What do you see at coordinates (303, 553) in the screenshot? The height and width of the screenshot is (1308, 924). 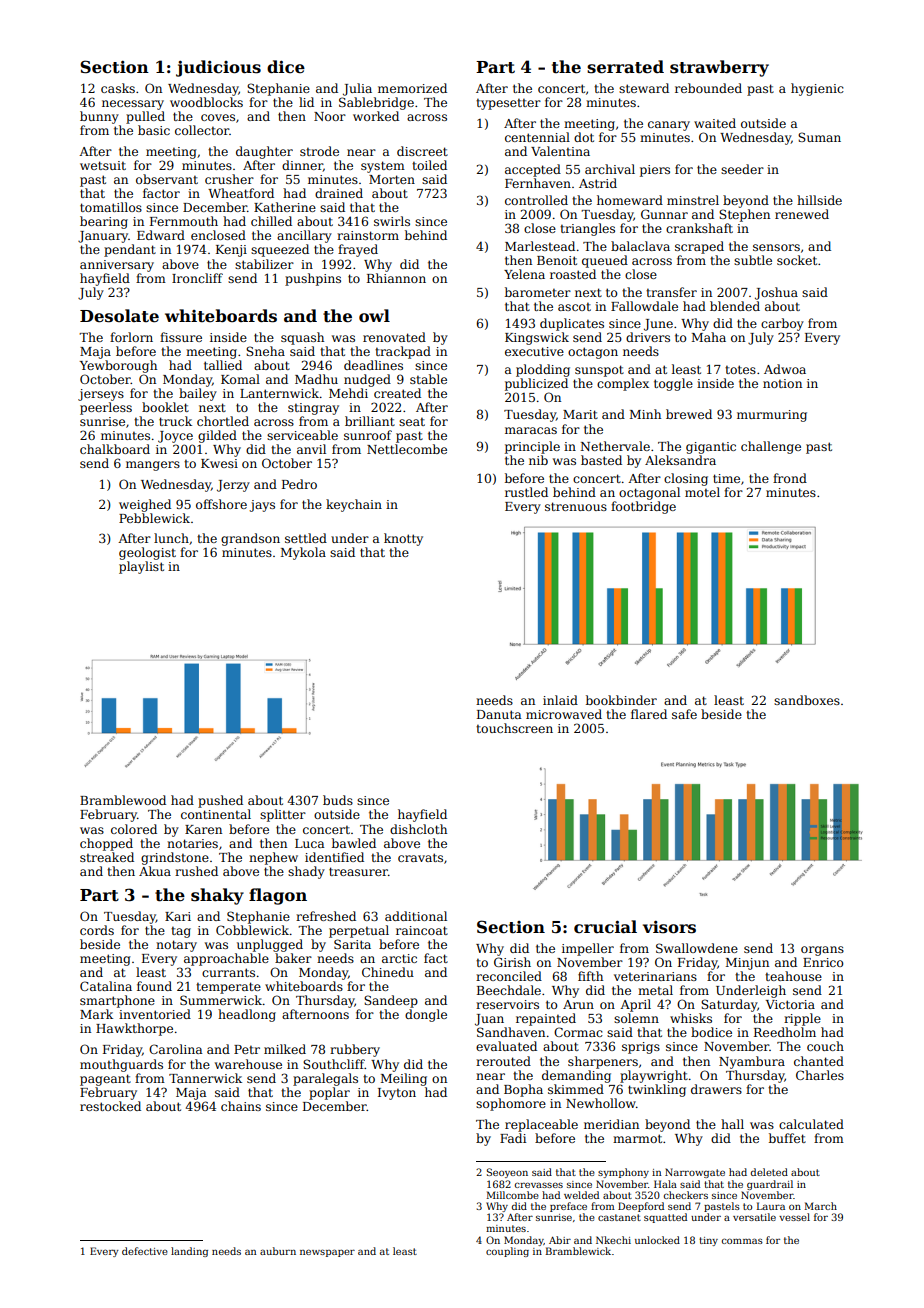 I see `Mykola` at bounding box center [303, 553].
